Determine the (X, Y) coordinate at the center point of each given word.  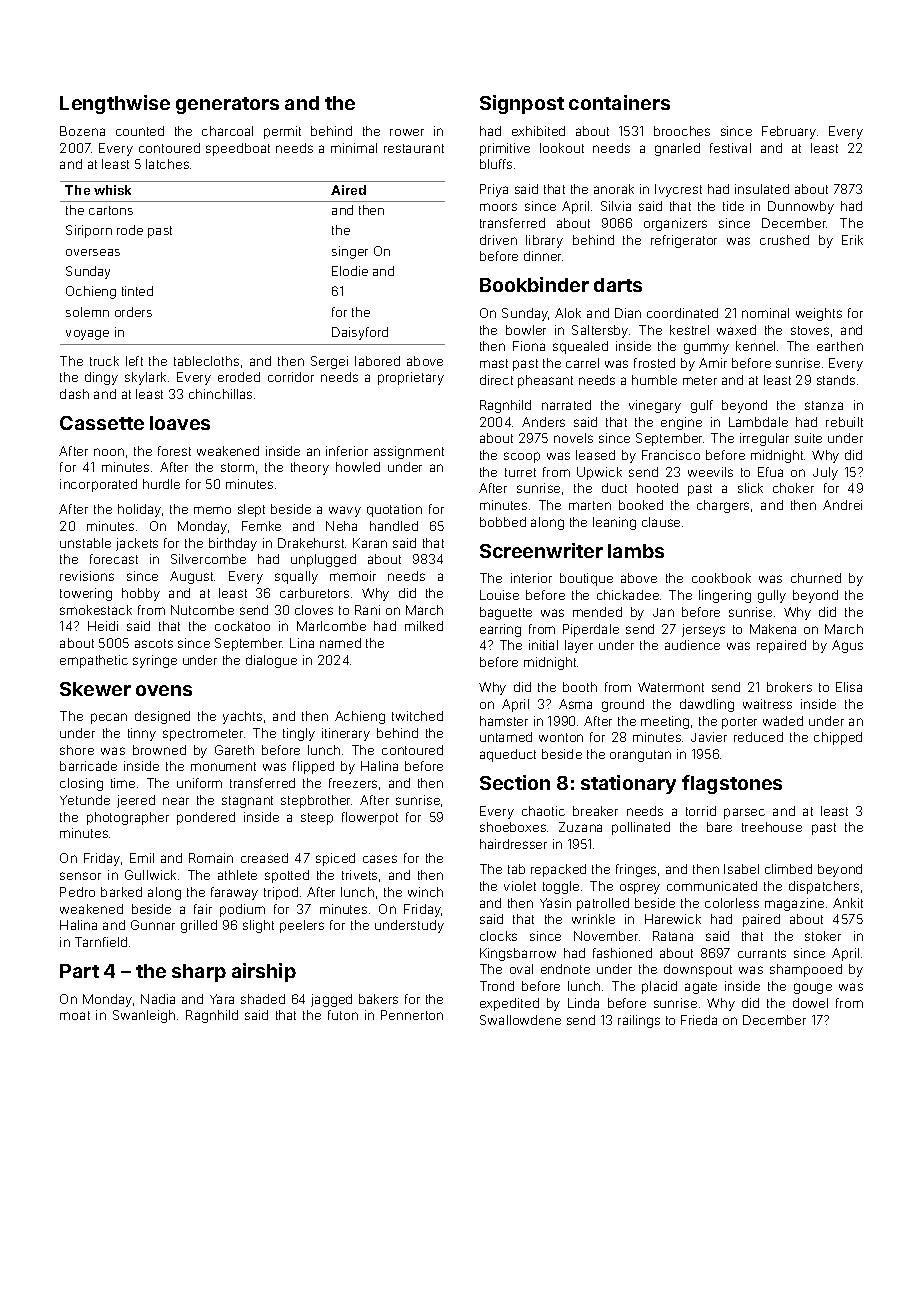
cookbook (721, 578)
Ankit (848, 903)
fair (203, 909)
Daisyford (360, 333)
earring (500, 630)
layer (579, 646)
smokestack (96, 610)
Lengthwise (115, 104)
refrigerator (684, 241)
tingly (299, 734)
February (789, 132)
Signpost (522, 104)
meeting (665, 722)
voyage (87, 335)
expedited (509, 1004)
